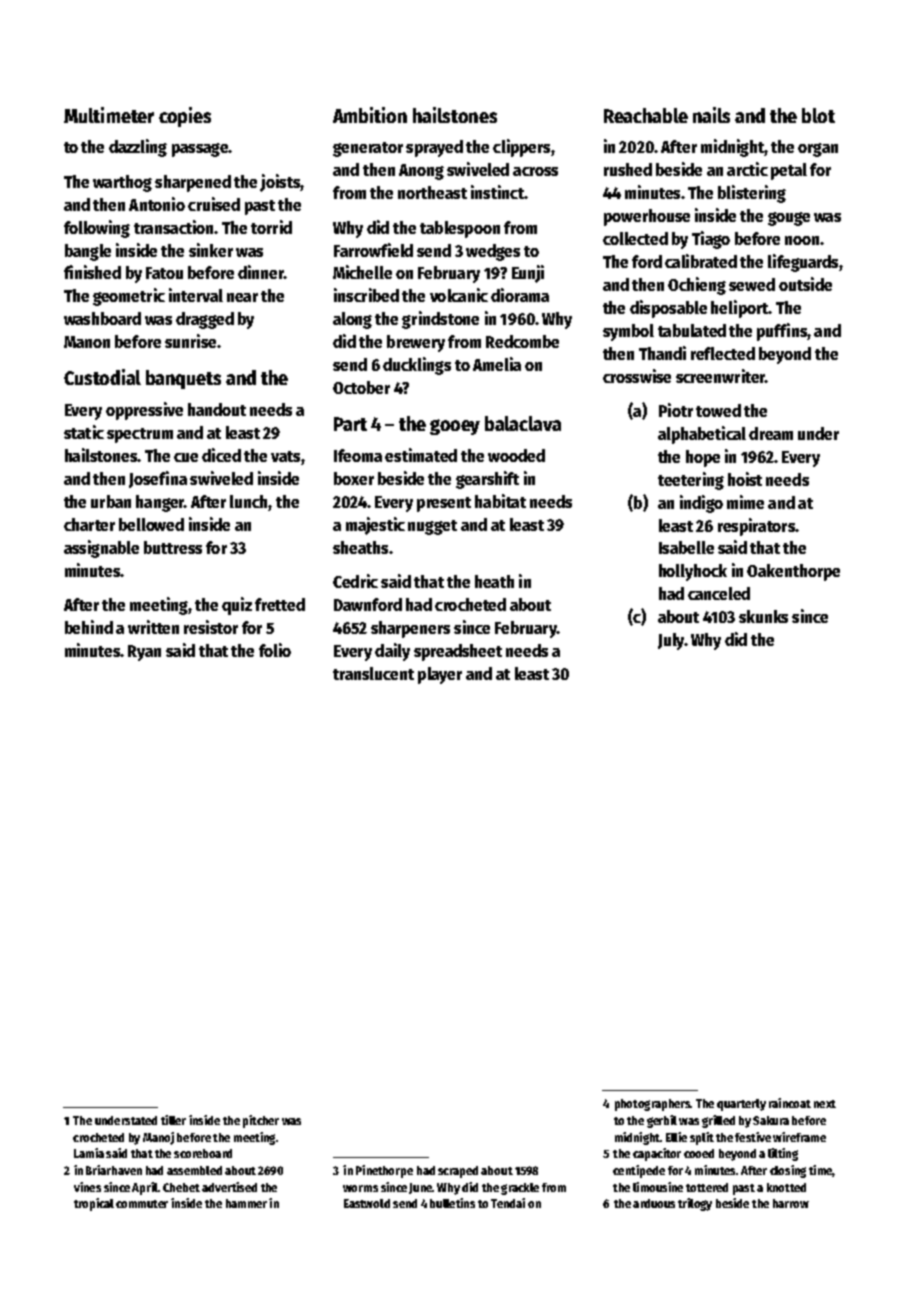  Describe the element at coordinates (144, 653) in the screenshot. I see `Ryan` at that location.
